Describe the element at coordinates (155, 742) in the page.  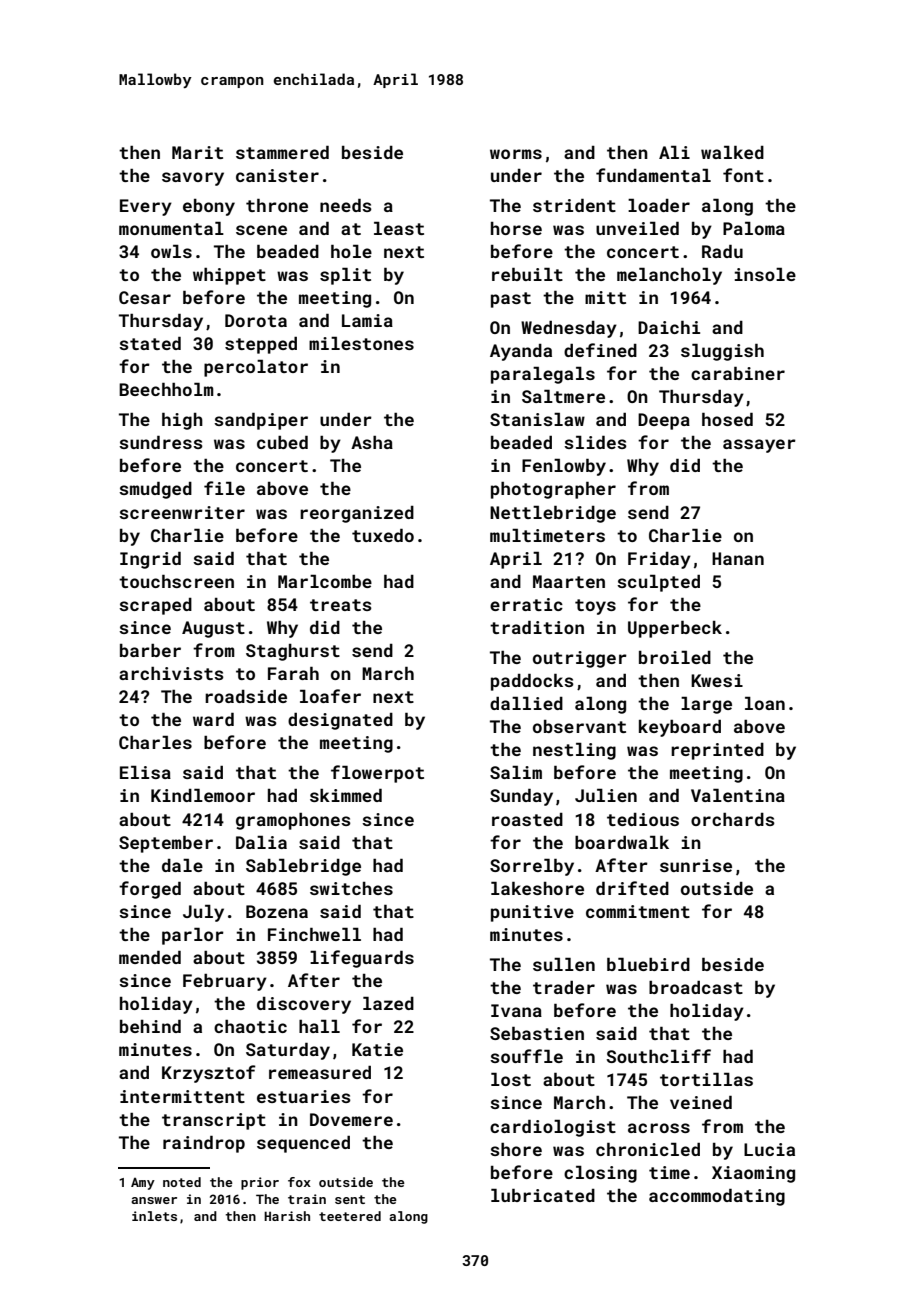
I see `Charles` at that location.
